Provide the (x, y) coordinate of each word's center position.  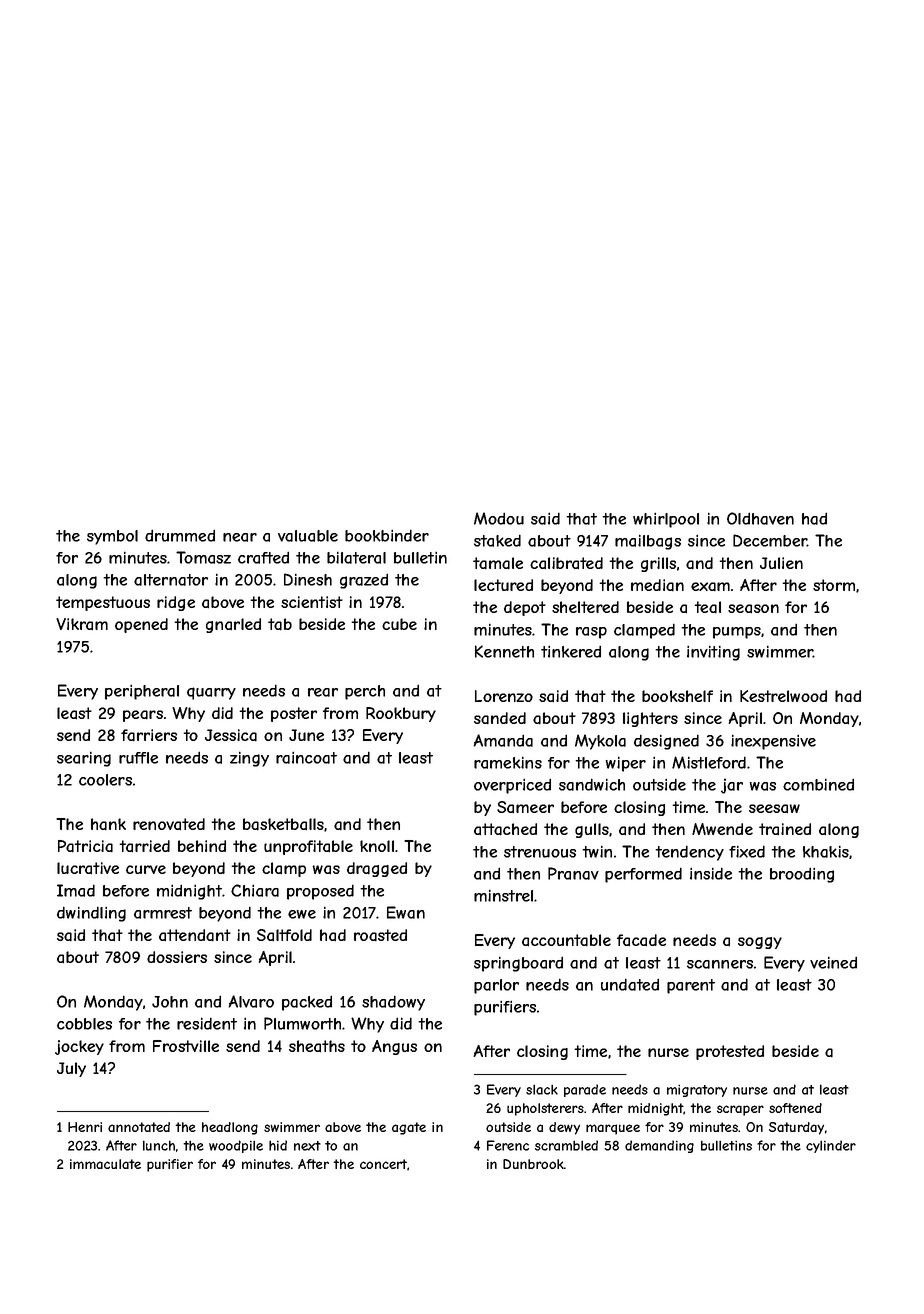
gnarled (233, 625)
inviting (713, 653)
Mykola (600, 742)
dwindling (91, 914)
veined (833, 962)
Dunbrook (533, 1164)
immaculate (105, 1164)
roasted (380, 935)
